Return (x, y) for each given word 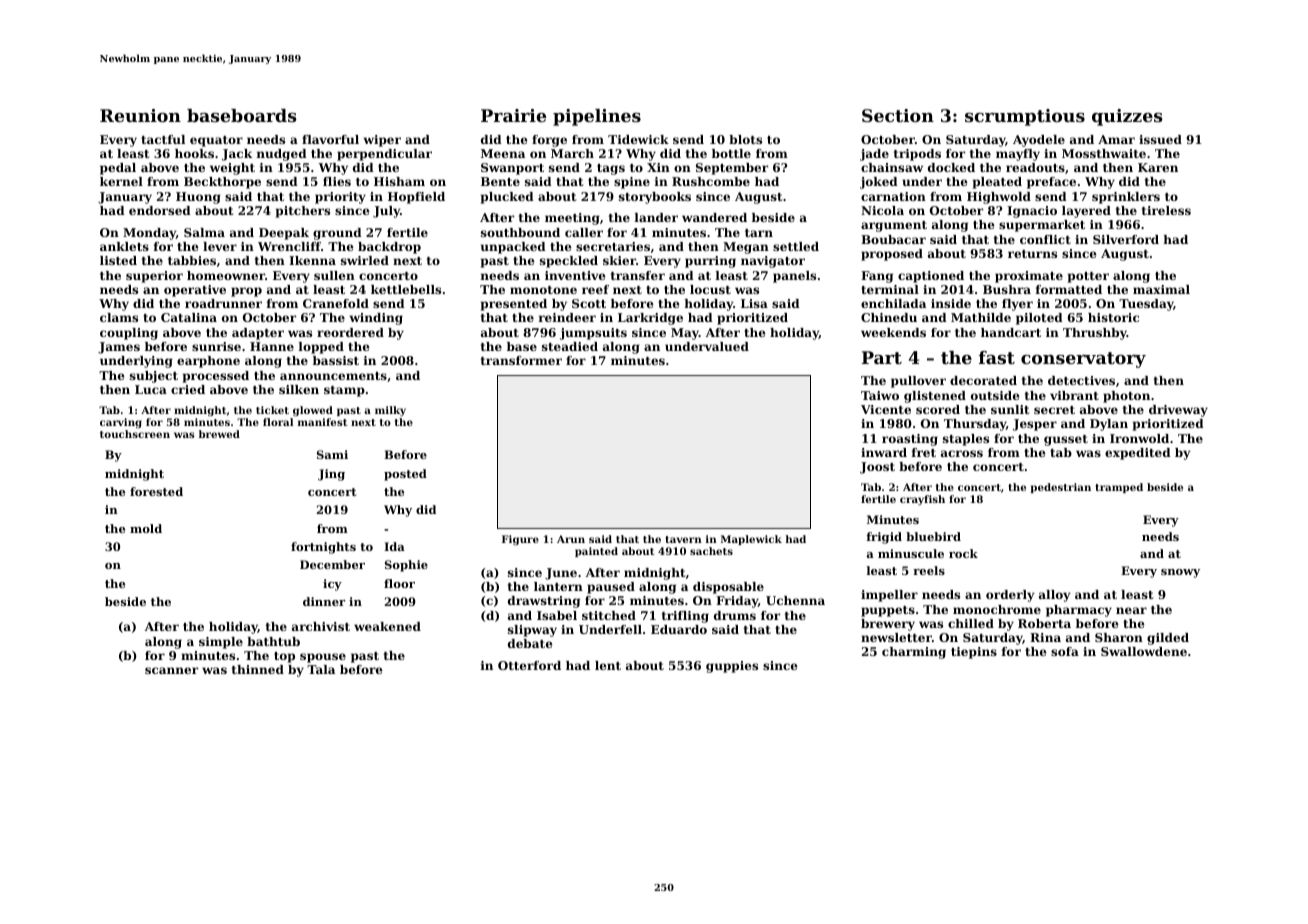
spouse (323, 658)
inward (884, 452)
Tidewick (638, 139)
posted (405, 475)
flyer (1017, 305)
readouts (1035, 167)
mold (146, 528)
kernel (121, 181)
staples (966, 440)
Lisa (754, 303)
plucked (507, 198)
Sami (332, 454)
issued (1160, 139)
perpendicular (384, 155)
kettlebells (406, 289)
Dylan (1109, 425)
